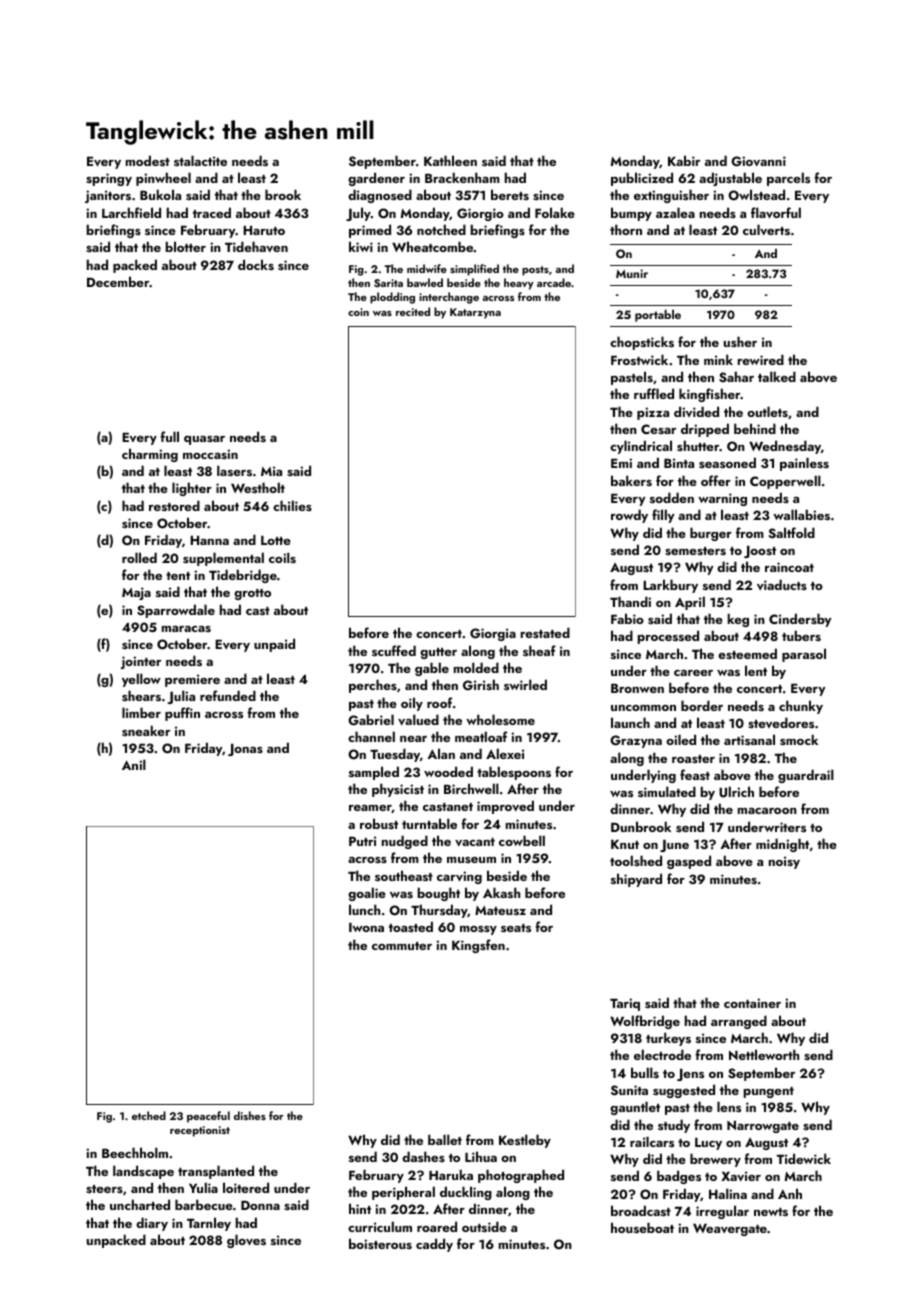 This screenshot has height=1308, width=924. I want to click on Anil, so click(134, 764).
